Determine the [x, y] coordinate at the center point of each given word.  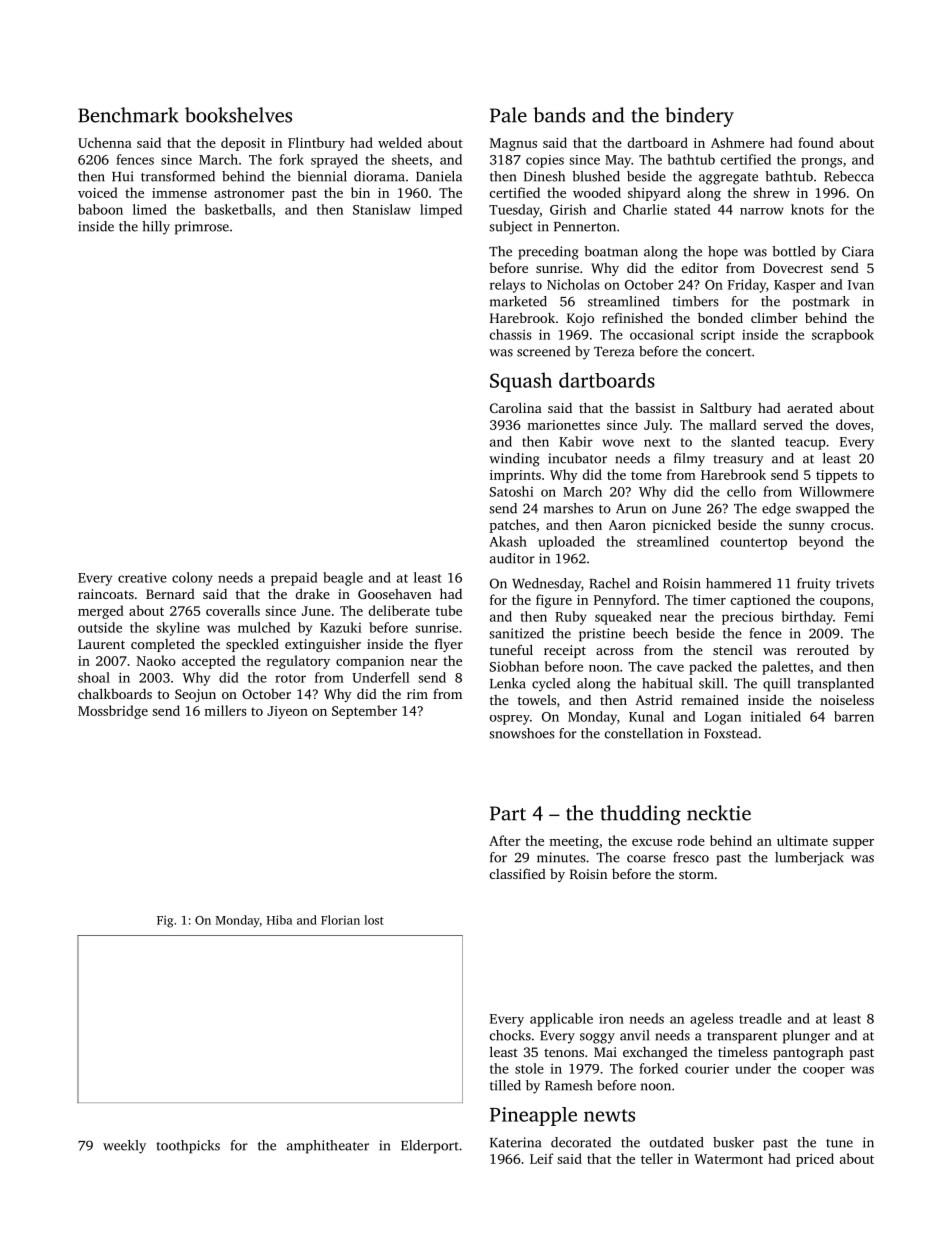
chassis [511, 334]
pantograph [808, 1053]
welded [400, 142]
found [816, 142]
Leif [542, 1158]
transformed [178, 176]
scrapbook [843, 336]
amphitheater [328, 1147]
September [364, 712]
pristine [602, 635]
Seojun [195, 695]
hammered [738, 583]
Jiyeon [287, 712]
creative [142, 578]
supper [853, 844]
